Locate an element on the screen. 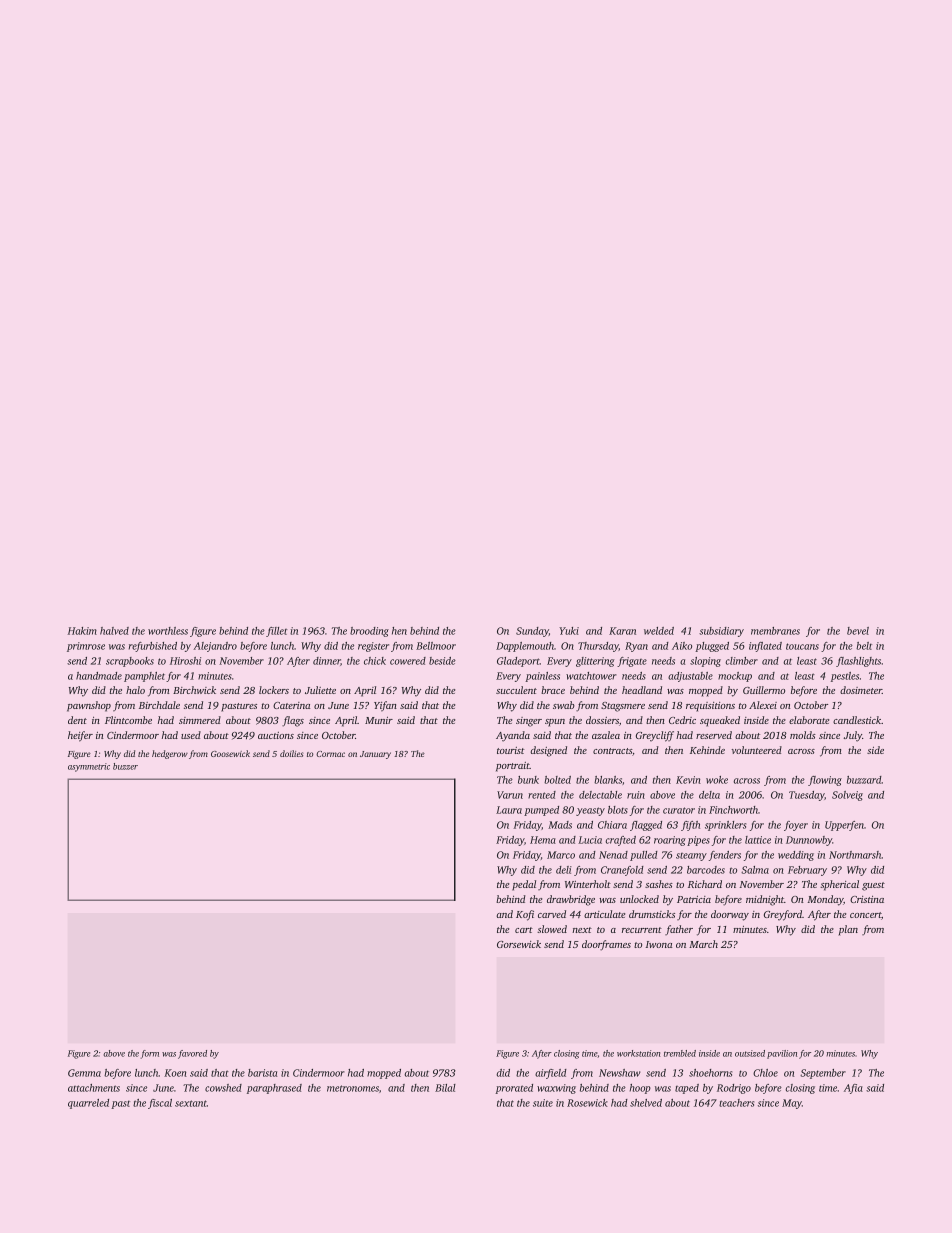  Tuesday is located at coordinates (806, 796).
